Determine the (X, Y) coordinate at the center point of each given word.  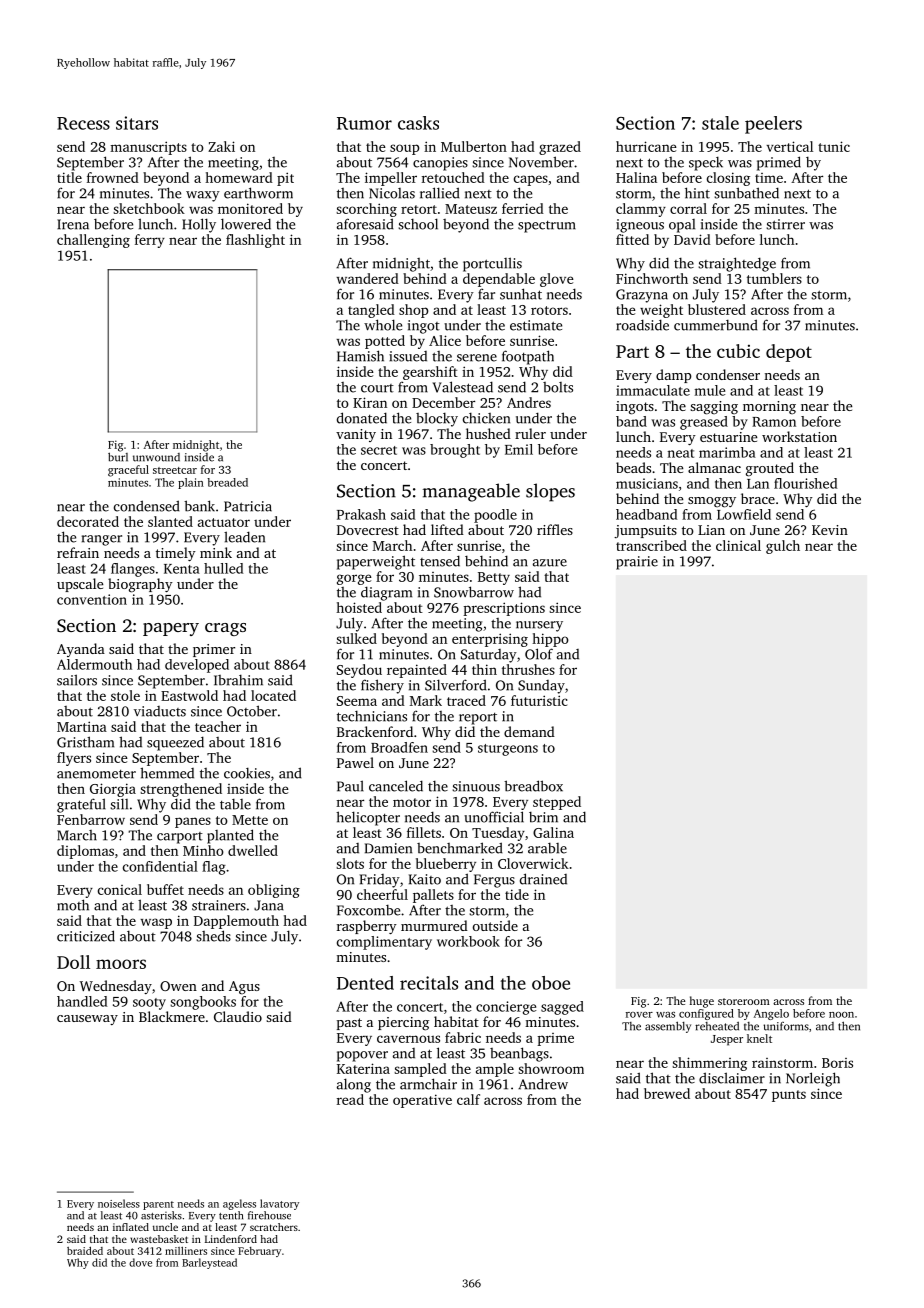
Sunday (541, 687)
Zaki (221, 146)
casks (418, 123)
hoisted (359, 607)
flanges (133, 570)
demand (529, 731)
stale (720, 123)
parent (158, 1205)
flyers (74, 759)
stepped (557, 803)
